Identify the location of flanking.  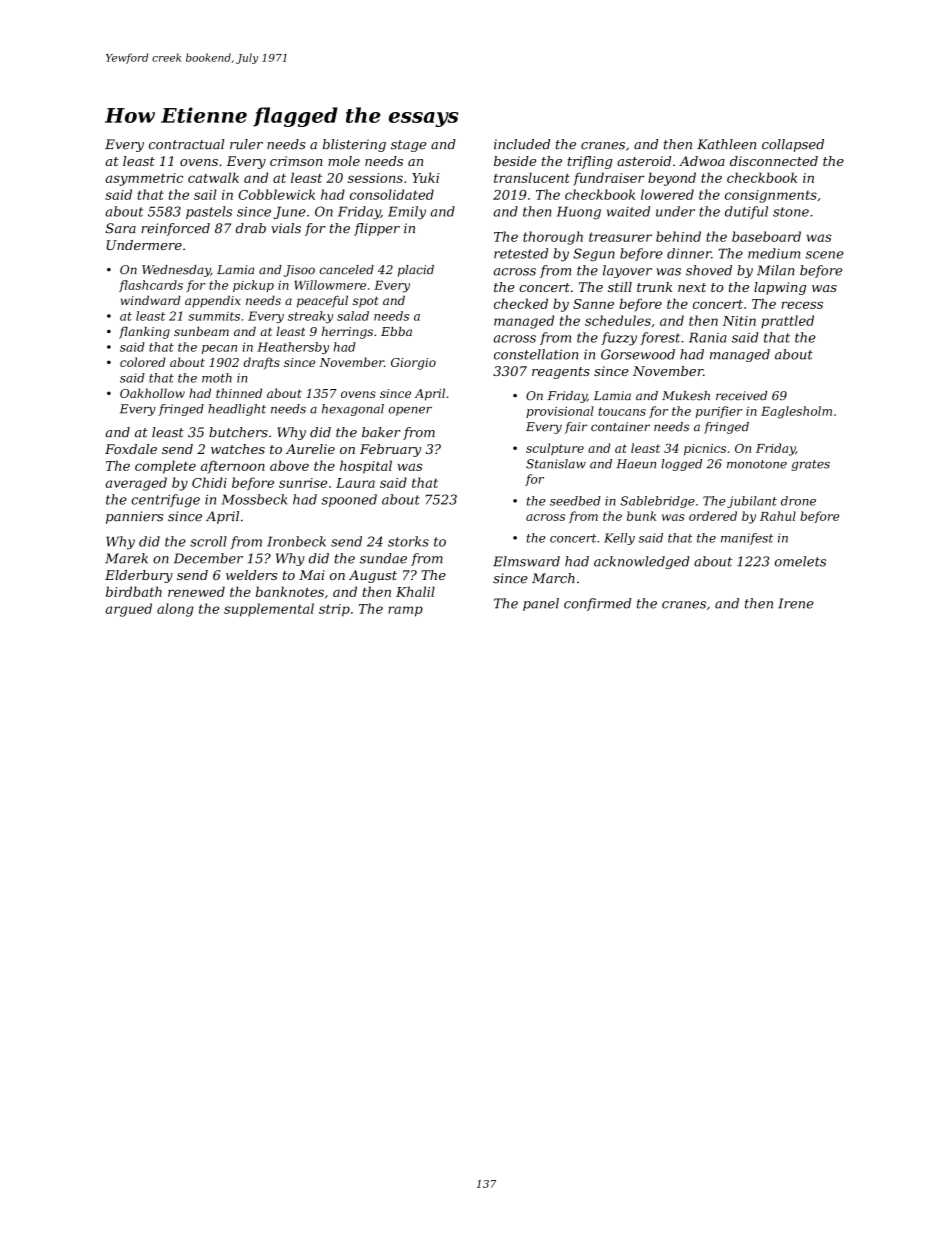
(144, 332).
